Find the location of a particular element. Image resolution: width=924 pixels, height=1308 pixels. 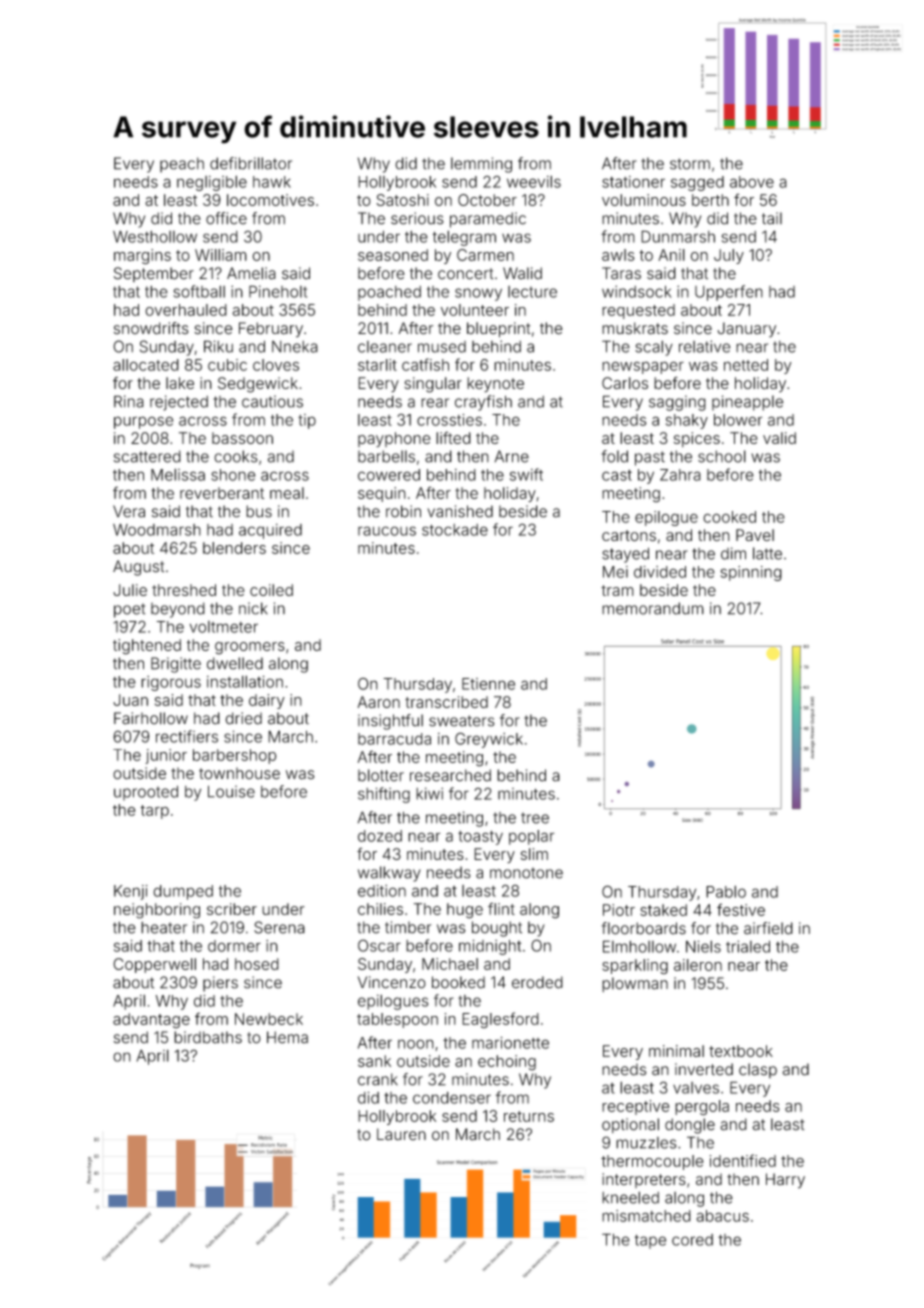

transcribed is located at coordinates (446, 702).
